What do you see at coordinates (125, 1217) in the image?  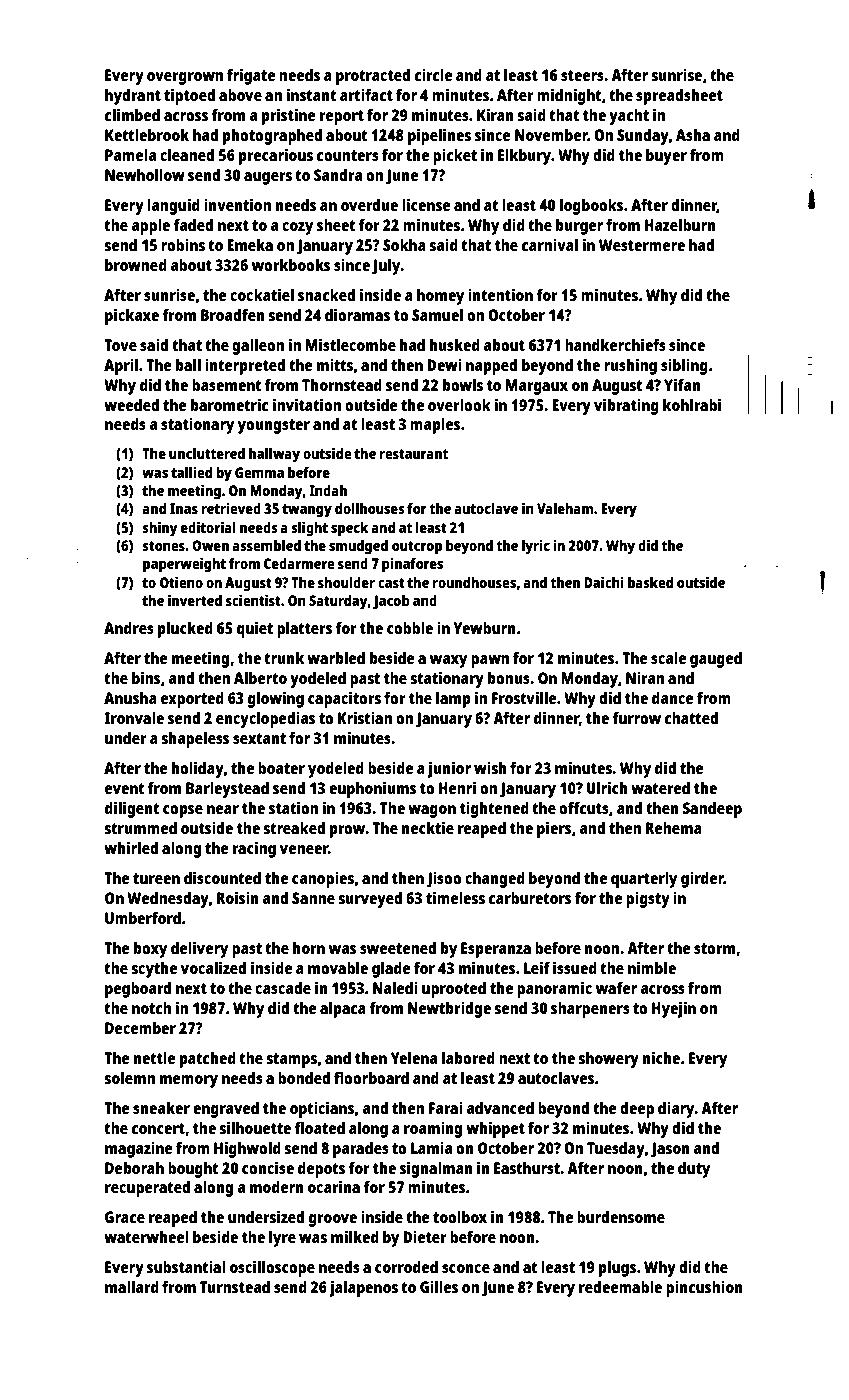 I see `Grace` at bounding box center [125, 1217].
